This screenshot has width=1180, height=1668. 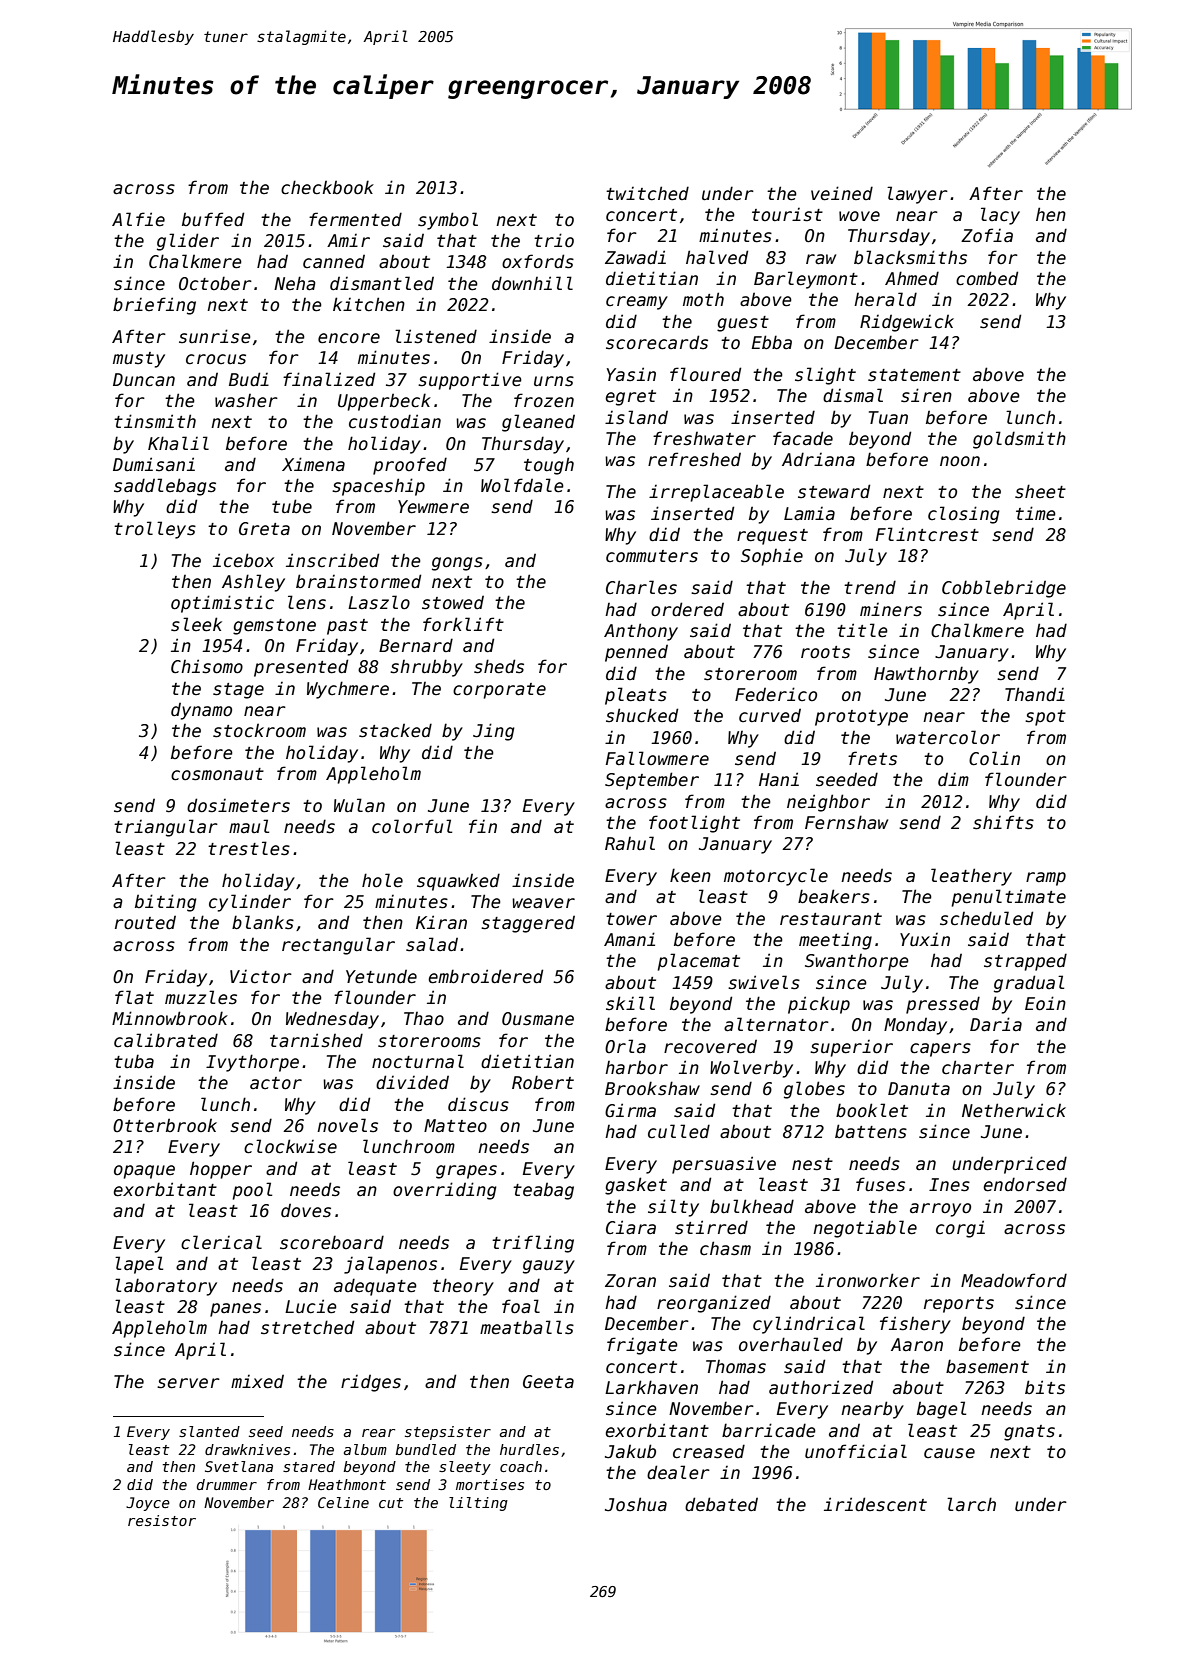 I want to click on opaque, so click(x=144, y=1172).
